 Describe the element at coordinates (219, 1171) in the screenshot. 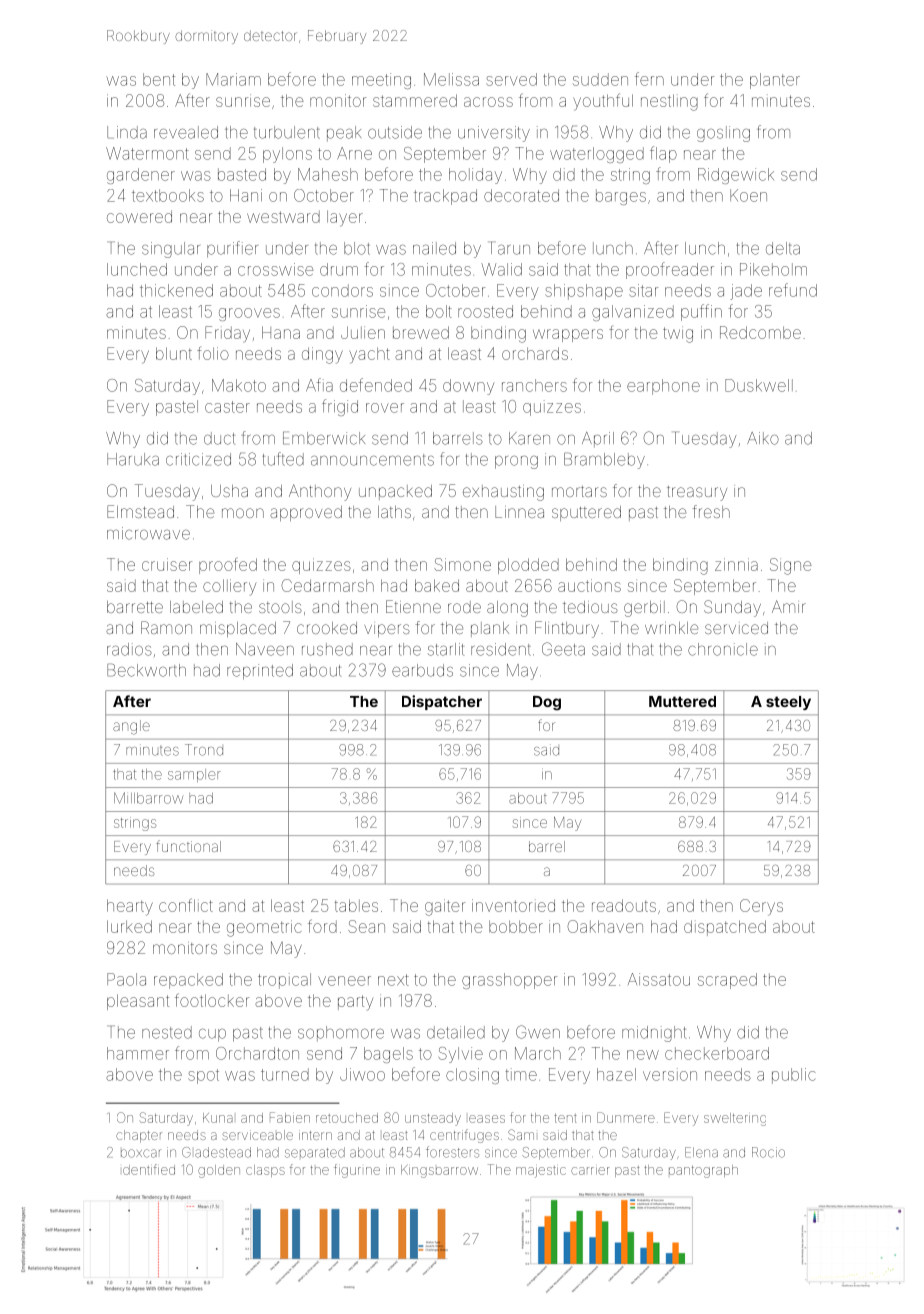

I see `golden` at that location.
